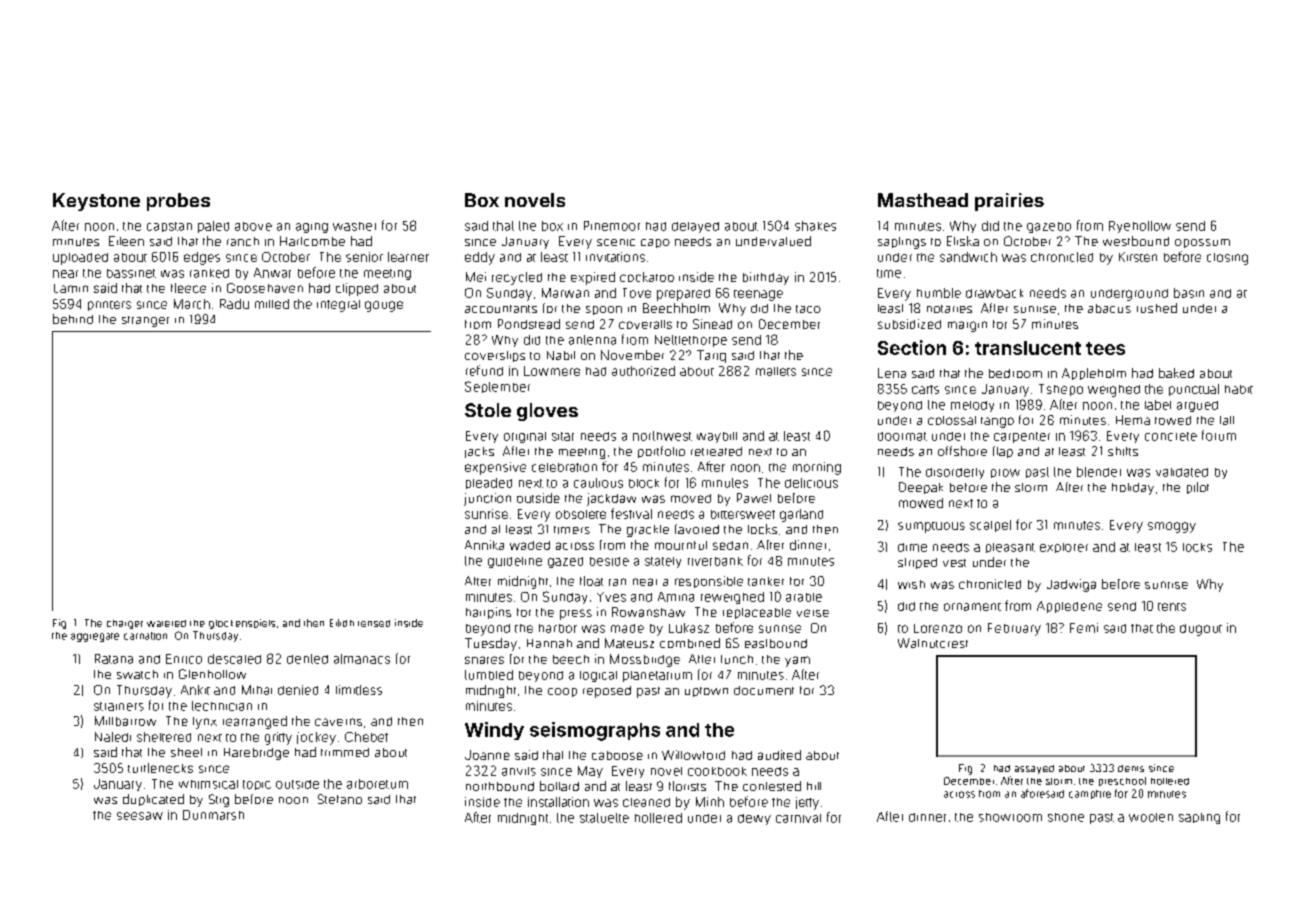 The height and width of the document is (924, 1308). I want to click on shakes, so click(815, 226).
